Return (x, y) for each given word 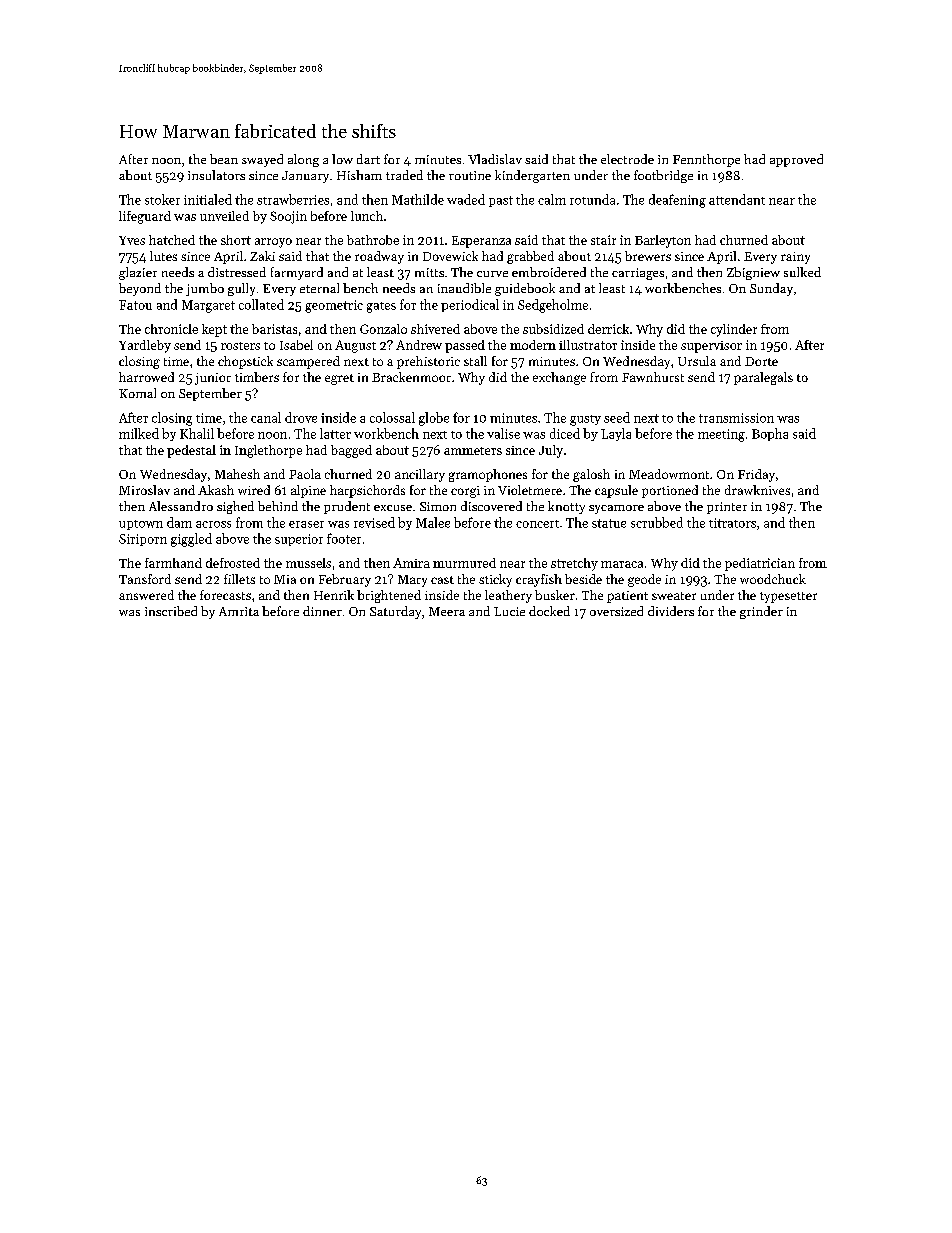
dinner (322, 611)
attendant (737, 199)
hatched (172, 240)
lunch (367, 216)
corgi (465, 492)
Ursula (697, 361)
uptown (141, 525)
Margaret (208, 306)
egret (339, 379)
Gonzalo (383, 329)
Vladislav (495, 159)
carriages (638, 274)
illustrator (588, 345)
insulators (216, 175)
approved (796, 160)
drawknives (757, 490)
